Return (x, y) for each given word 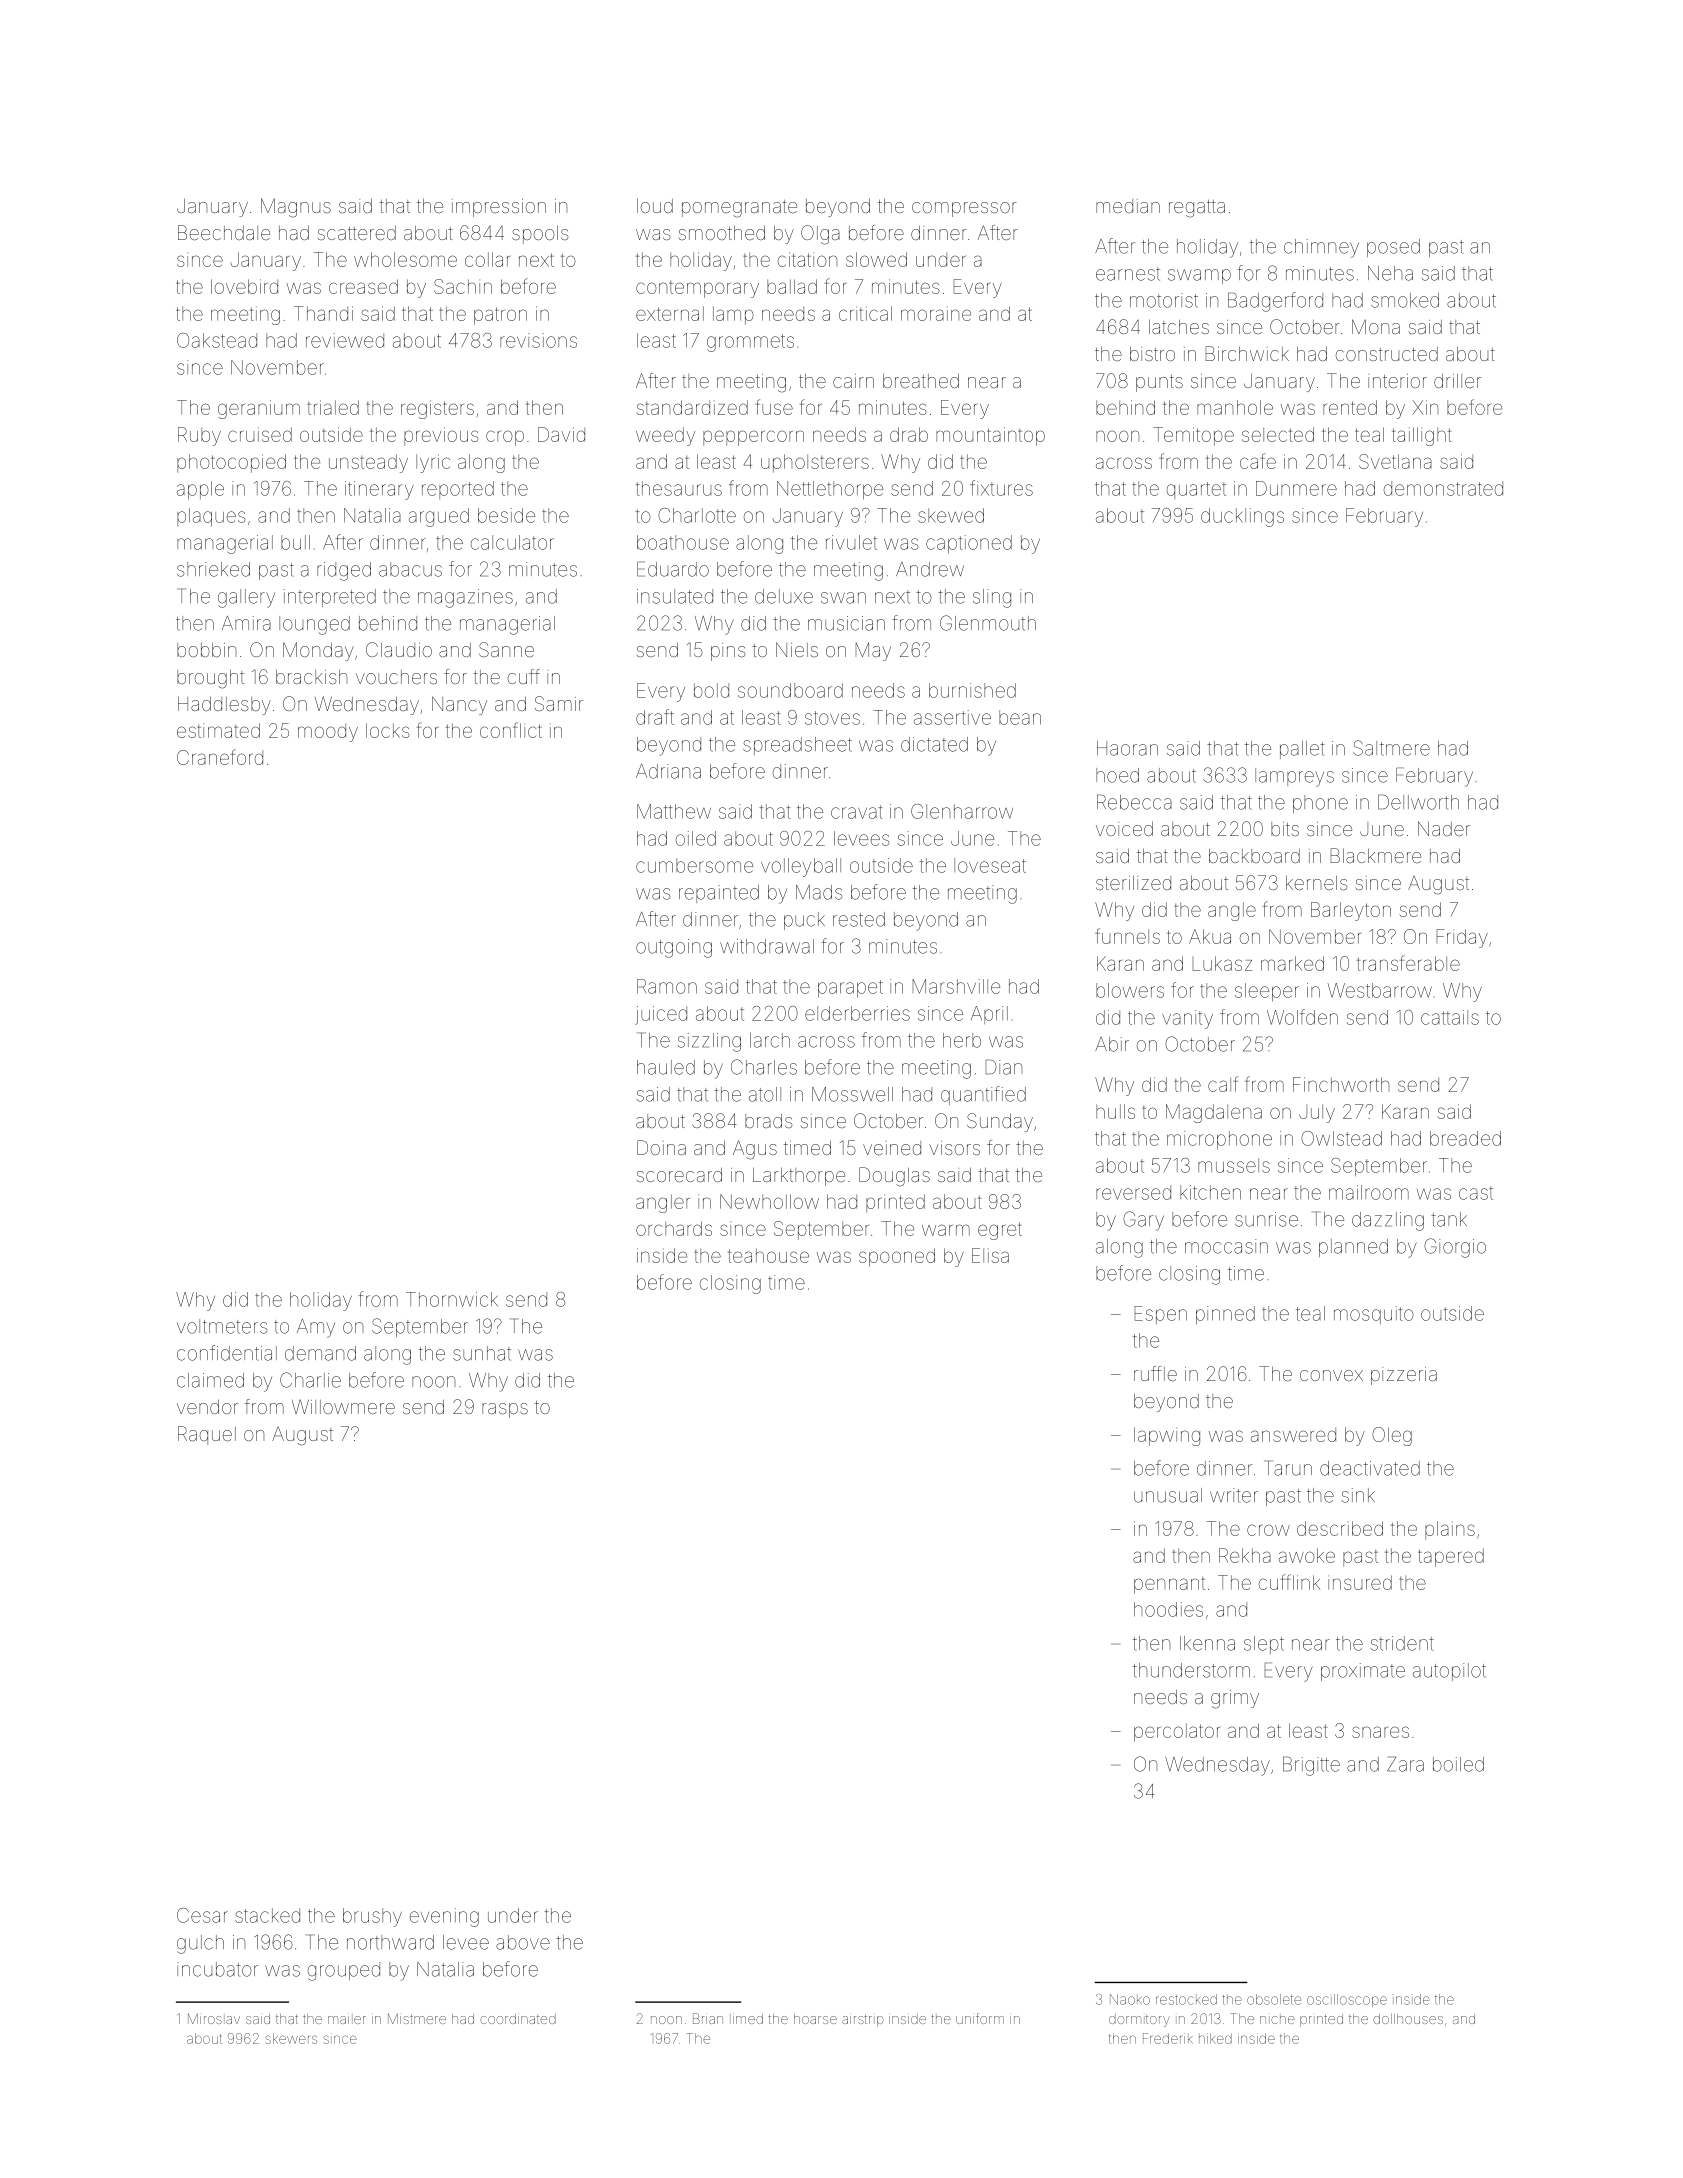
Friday (1462, 938)
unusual (1168, 1495)
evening (444, 1917)
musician (846, 623)
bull (295, 542)
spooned (897, 1257)
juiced (661, 1015)
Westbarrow (1380, 990)
